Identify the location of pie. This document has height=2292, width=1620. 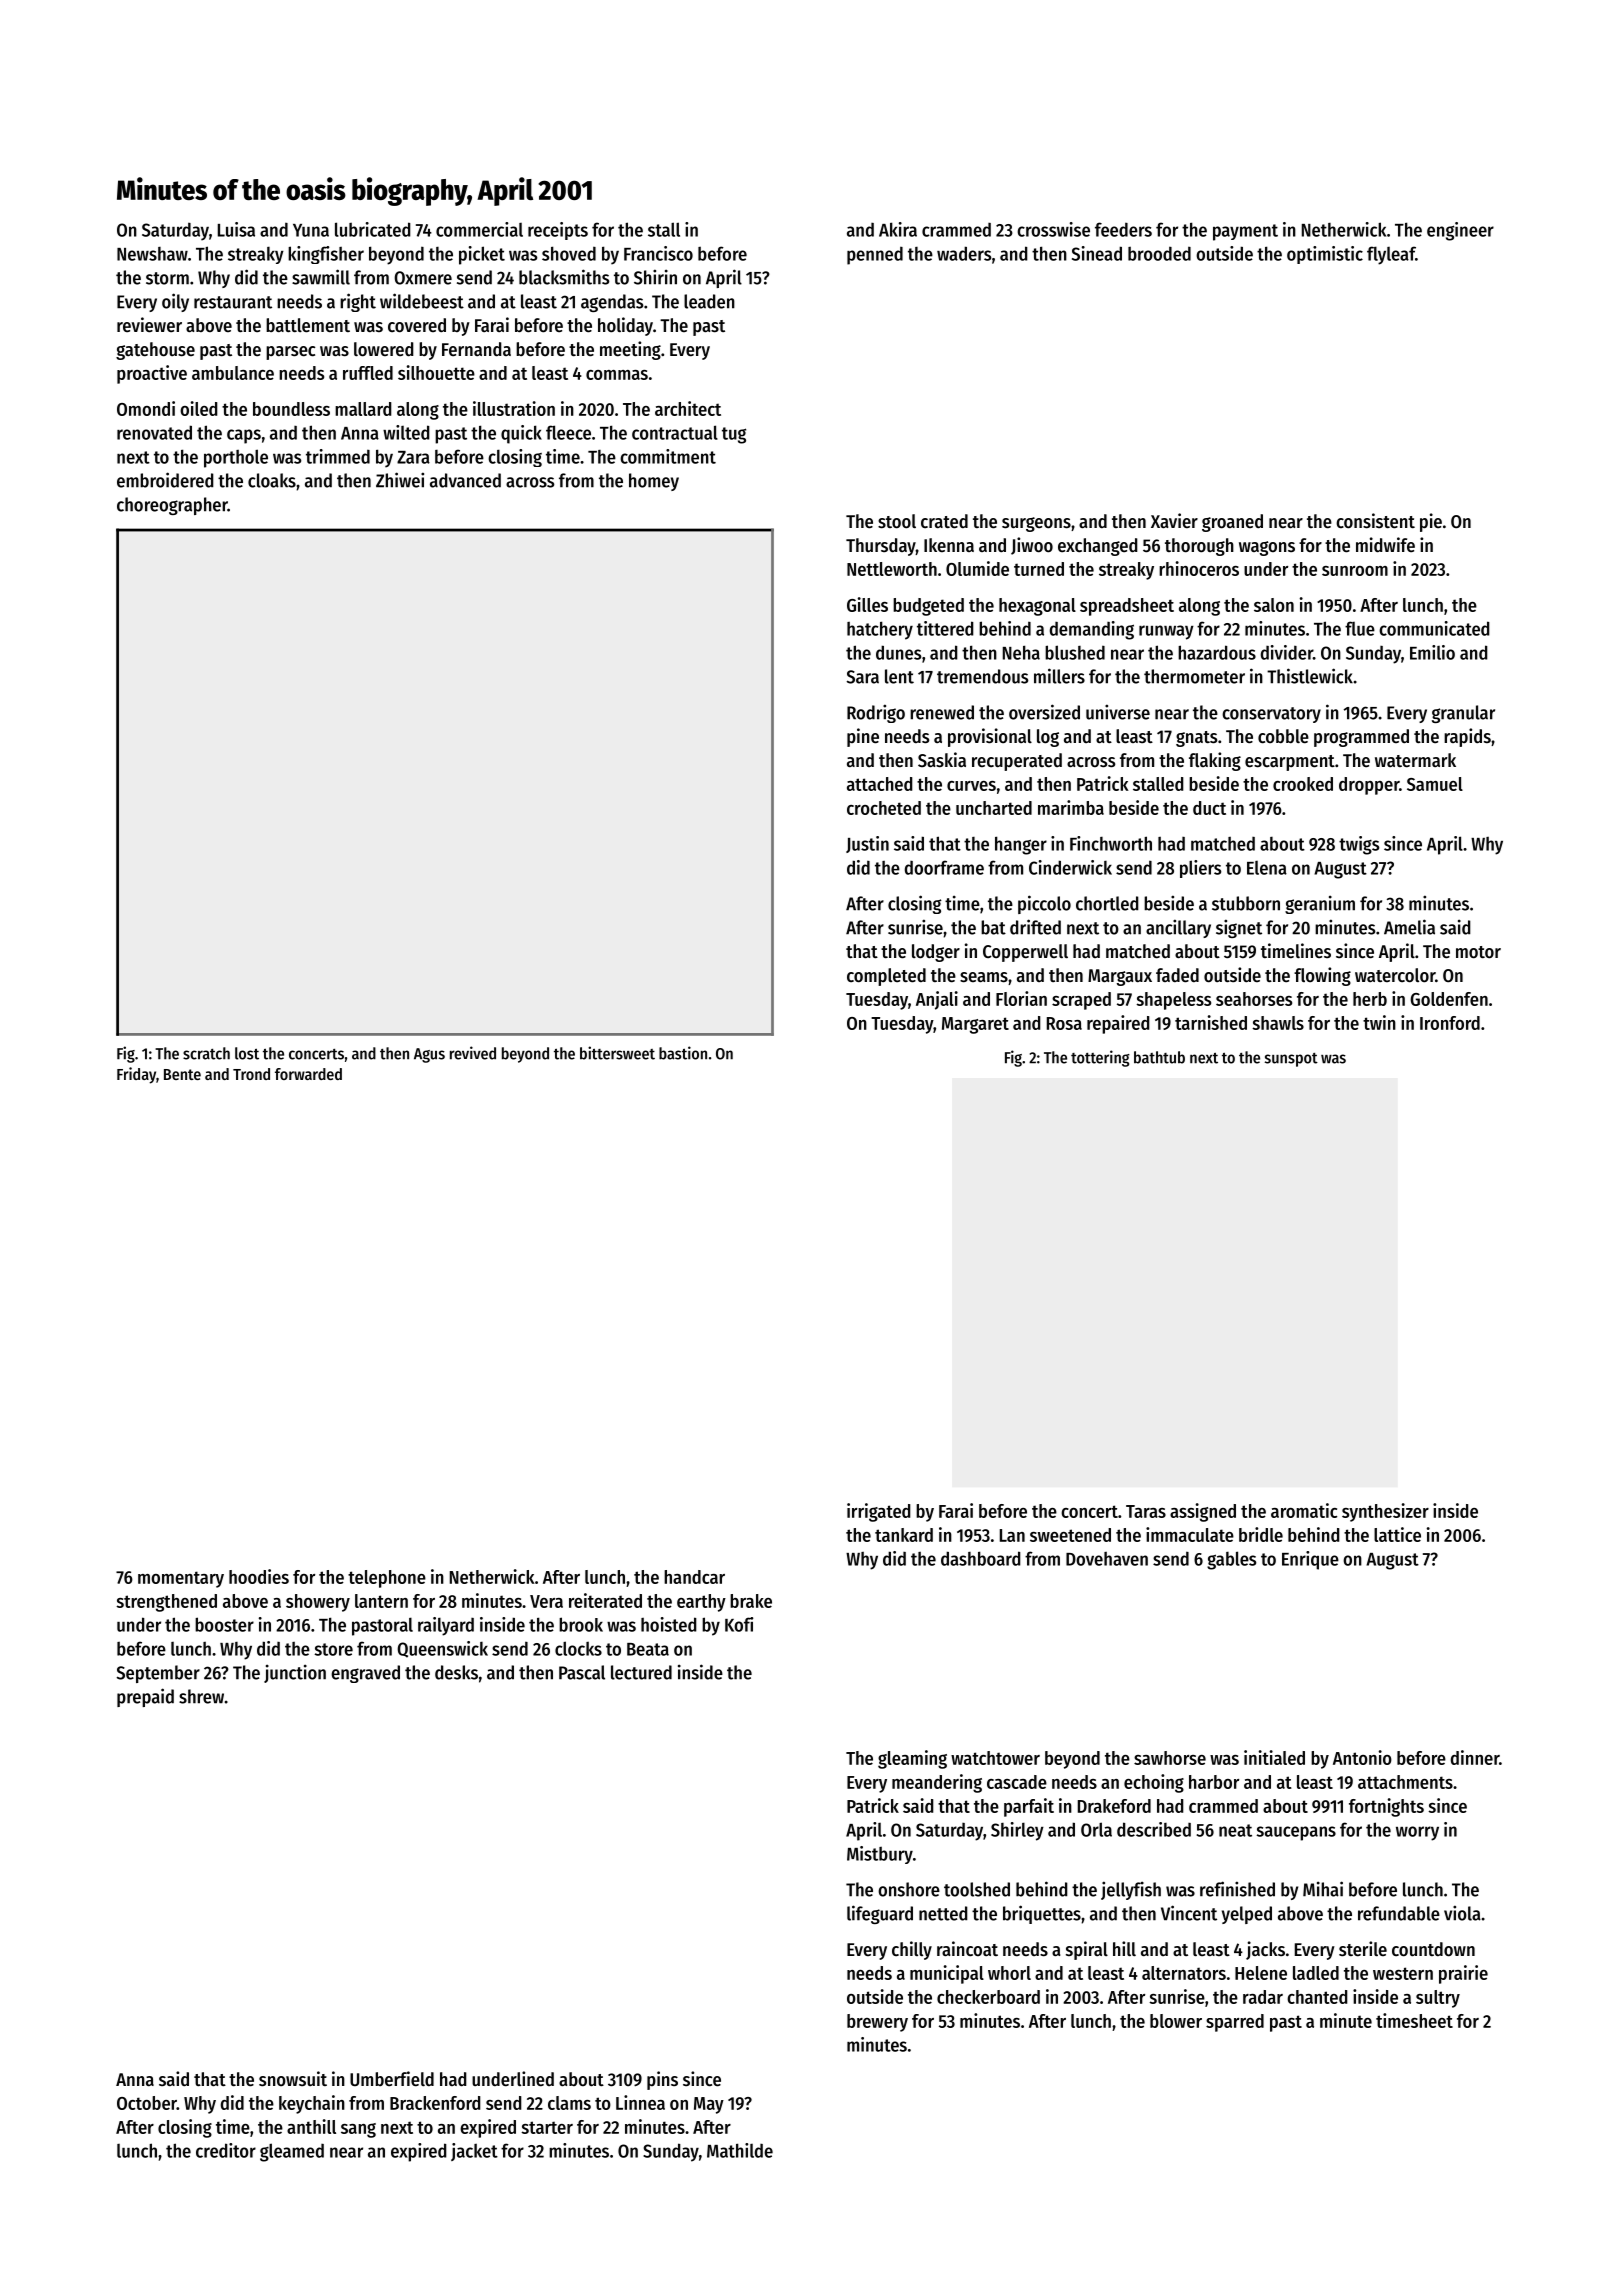
(1431, 522).
